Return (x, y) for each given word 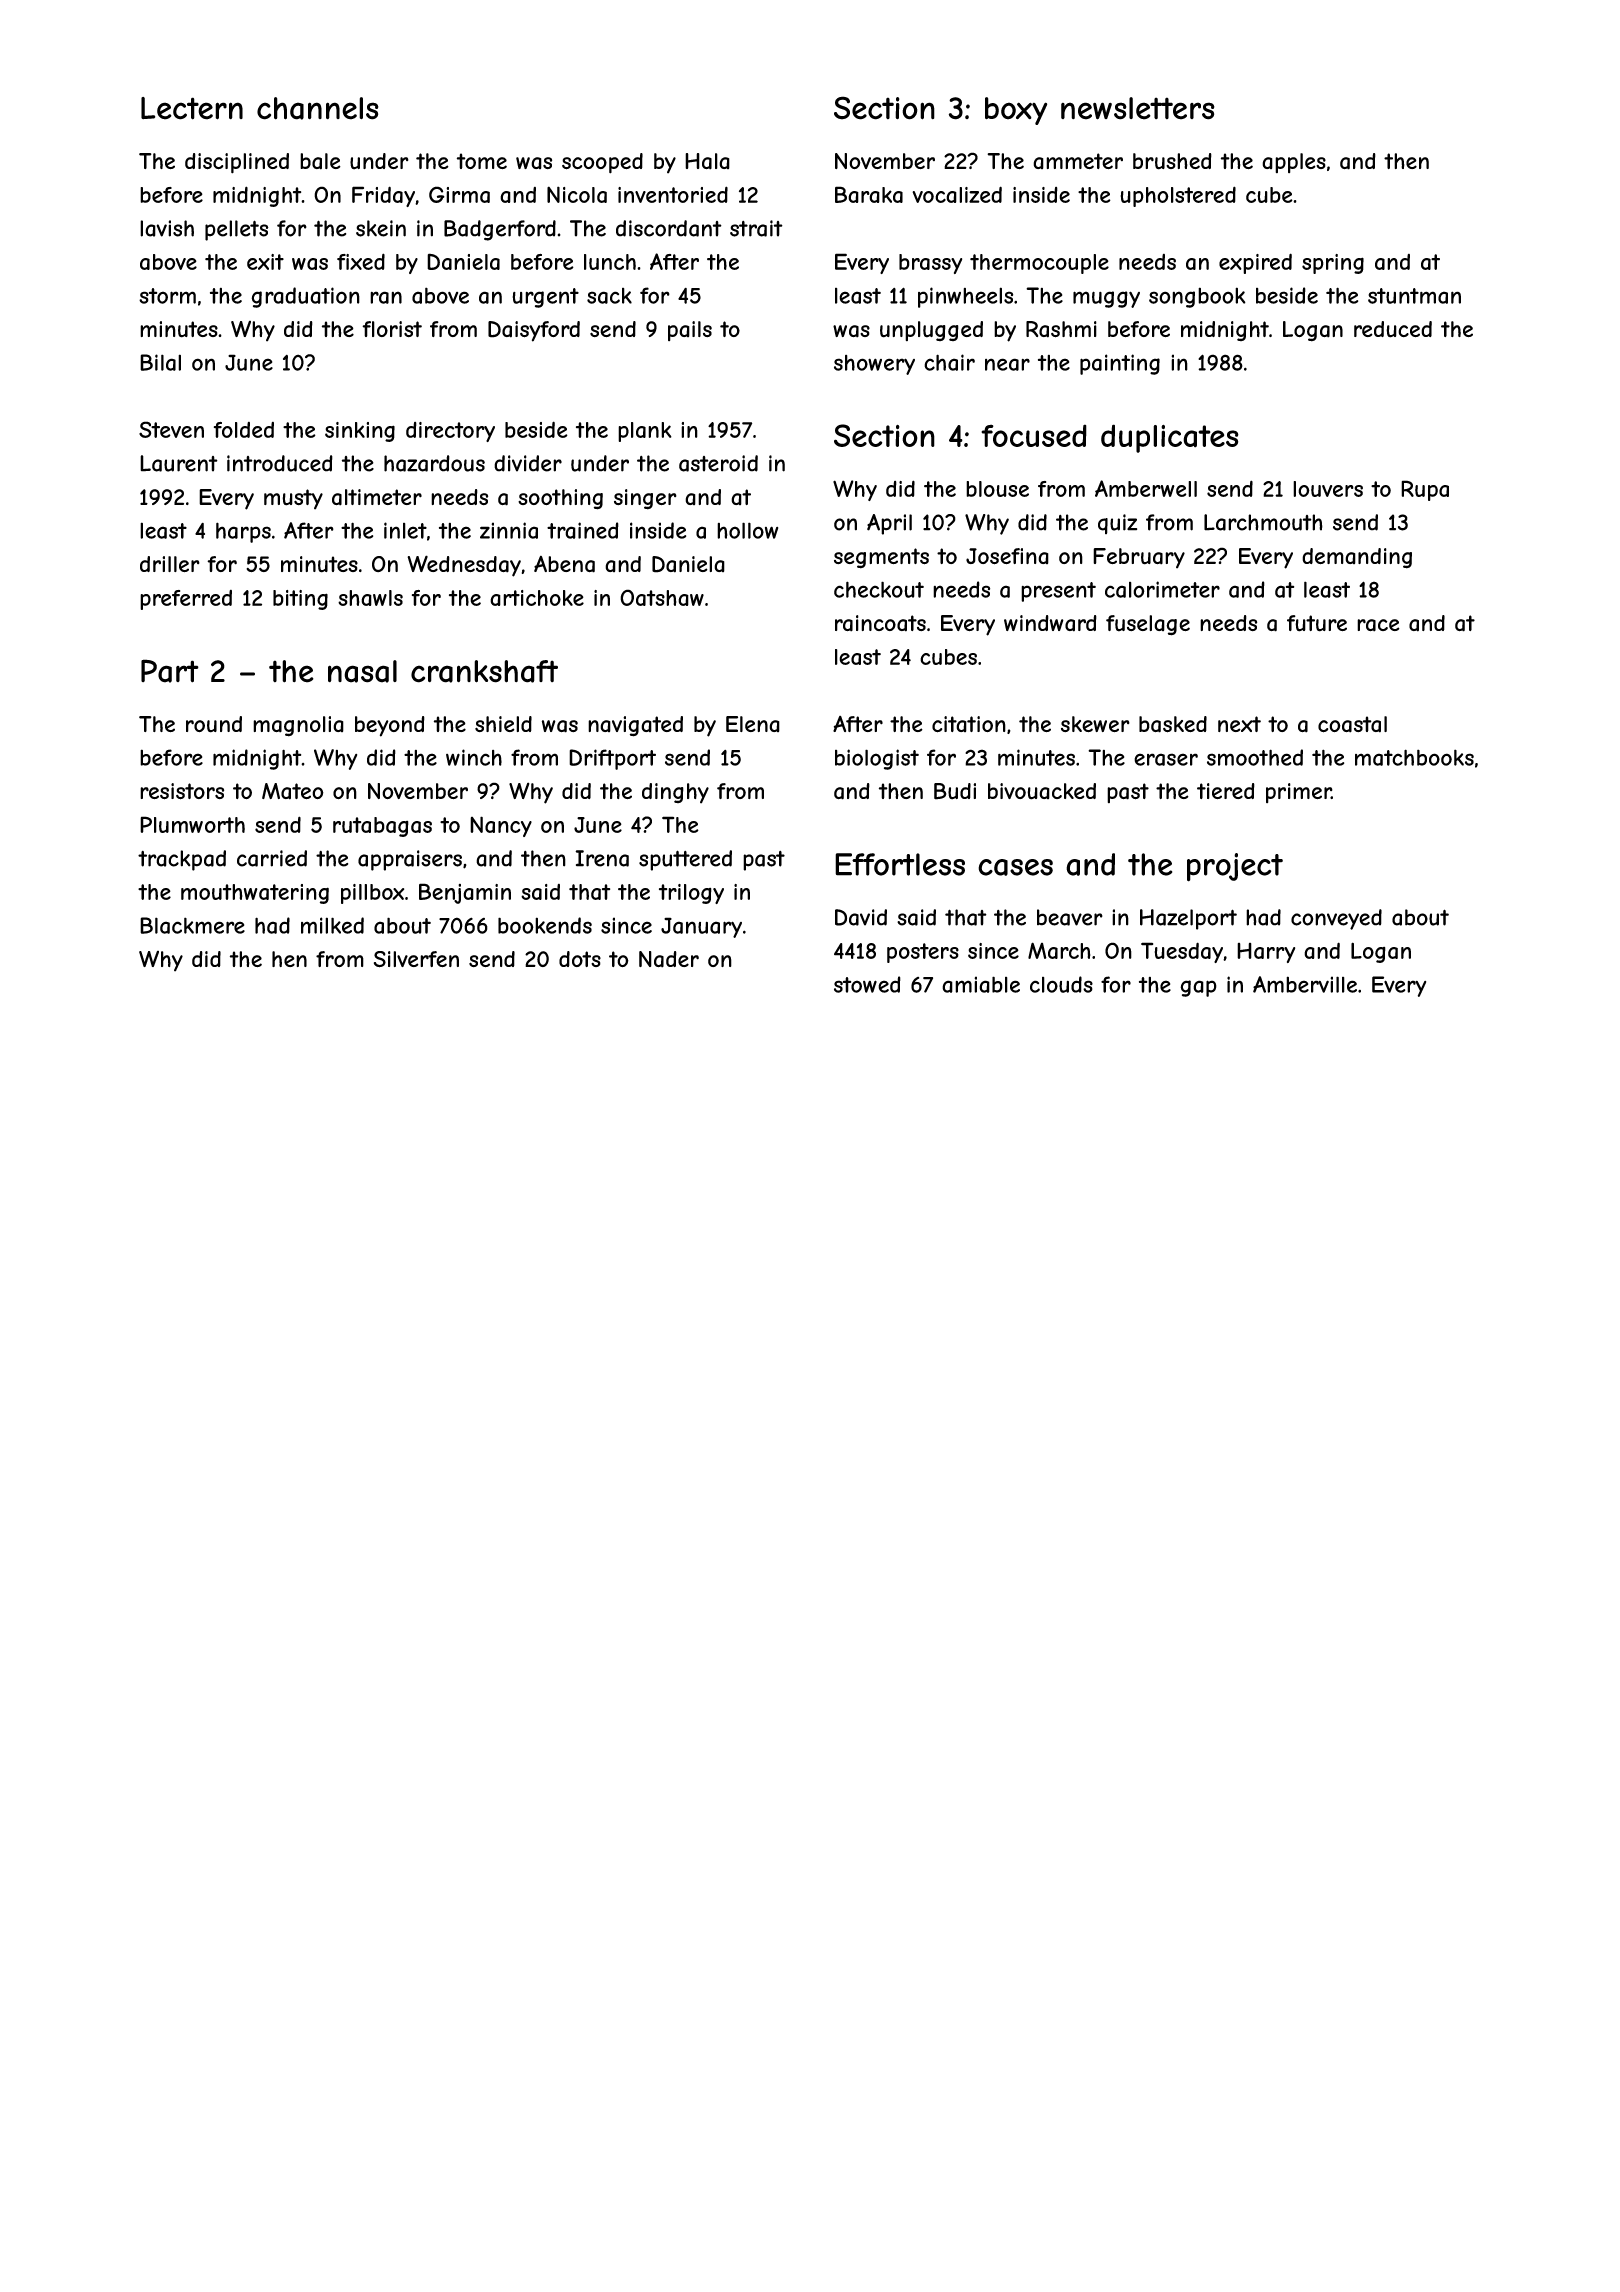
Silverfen (416, 959)
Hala (707, 161)
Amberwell (1146, 488)
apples (1294, 163)
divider (528, 463)
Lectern (192, 108)
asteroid (718, 463)
